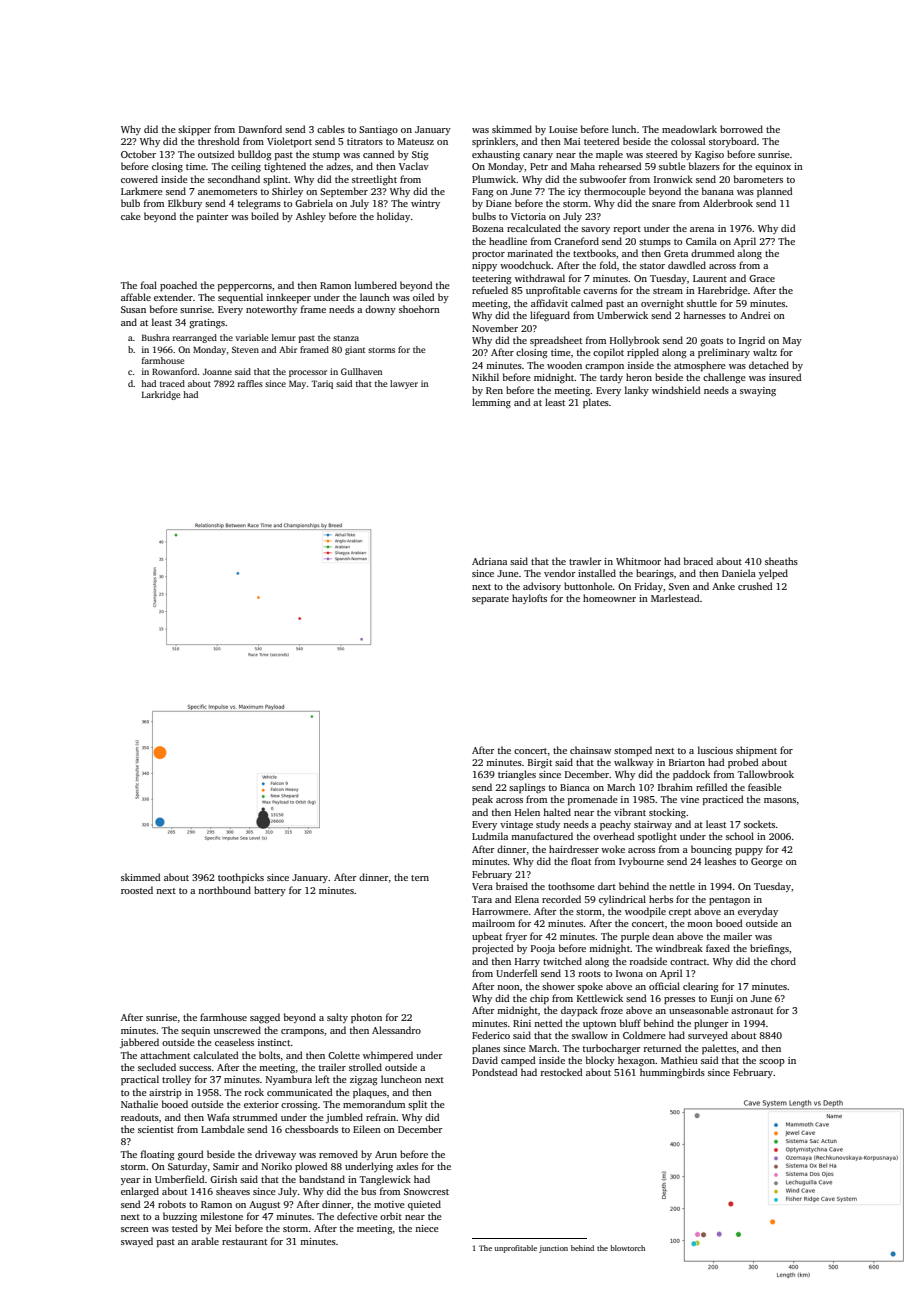  Describe the element at coordinates (156, 337) in the page. I see `Bushra` at that location.
